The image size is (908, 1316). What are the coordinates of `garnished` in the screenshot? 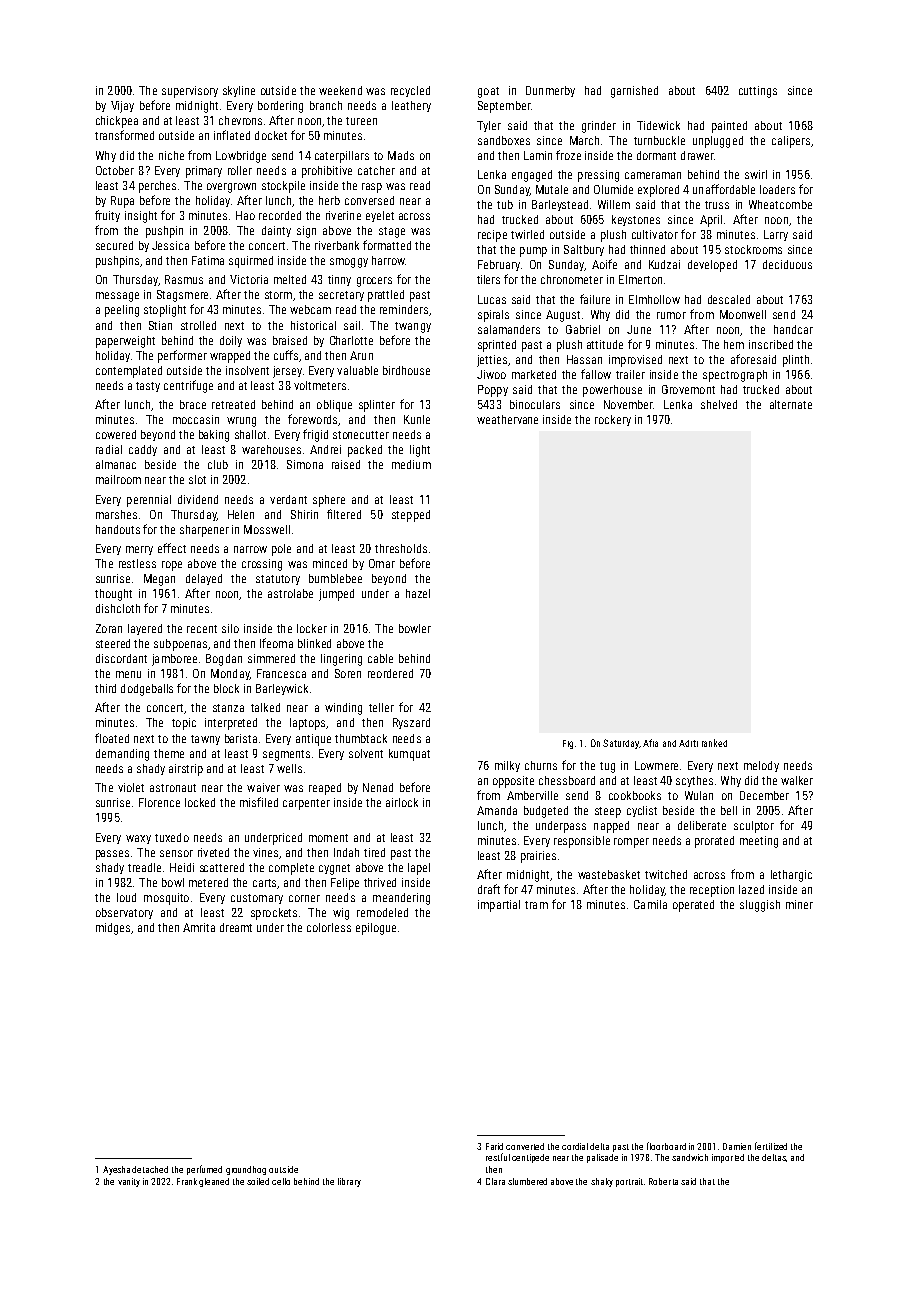 It's located at (634, 92).
